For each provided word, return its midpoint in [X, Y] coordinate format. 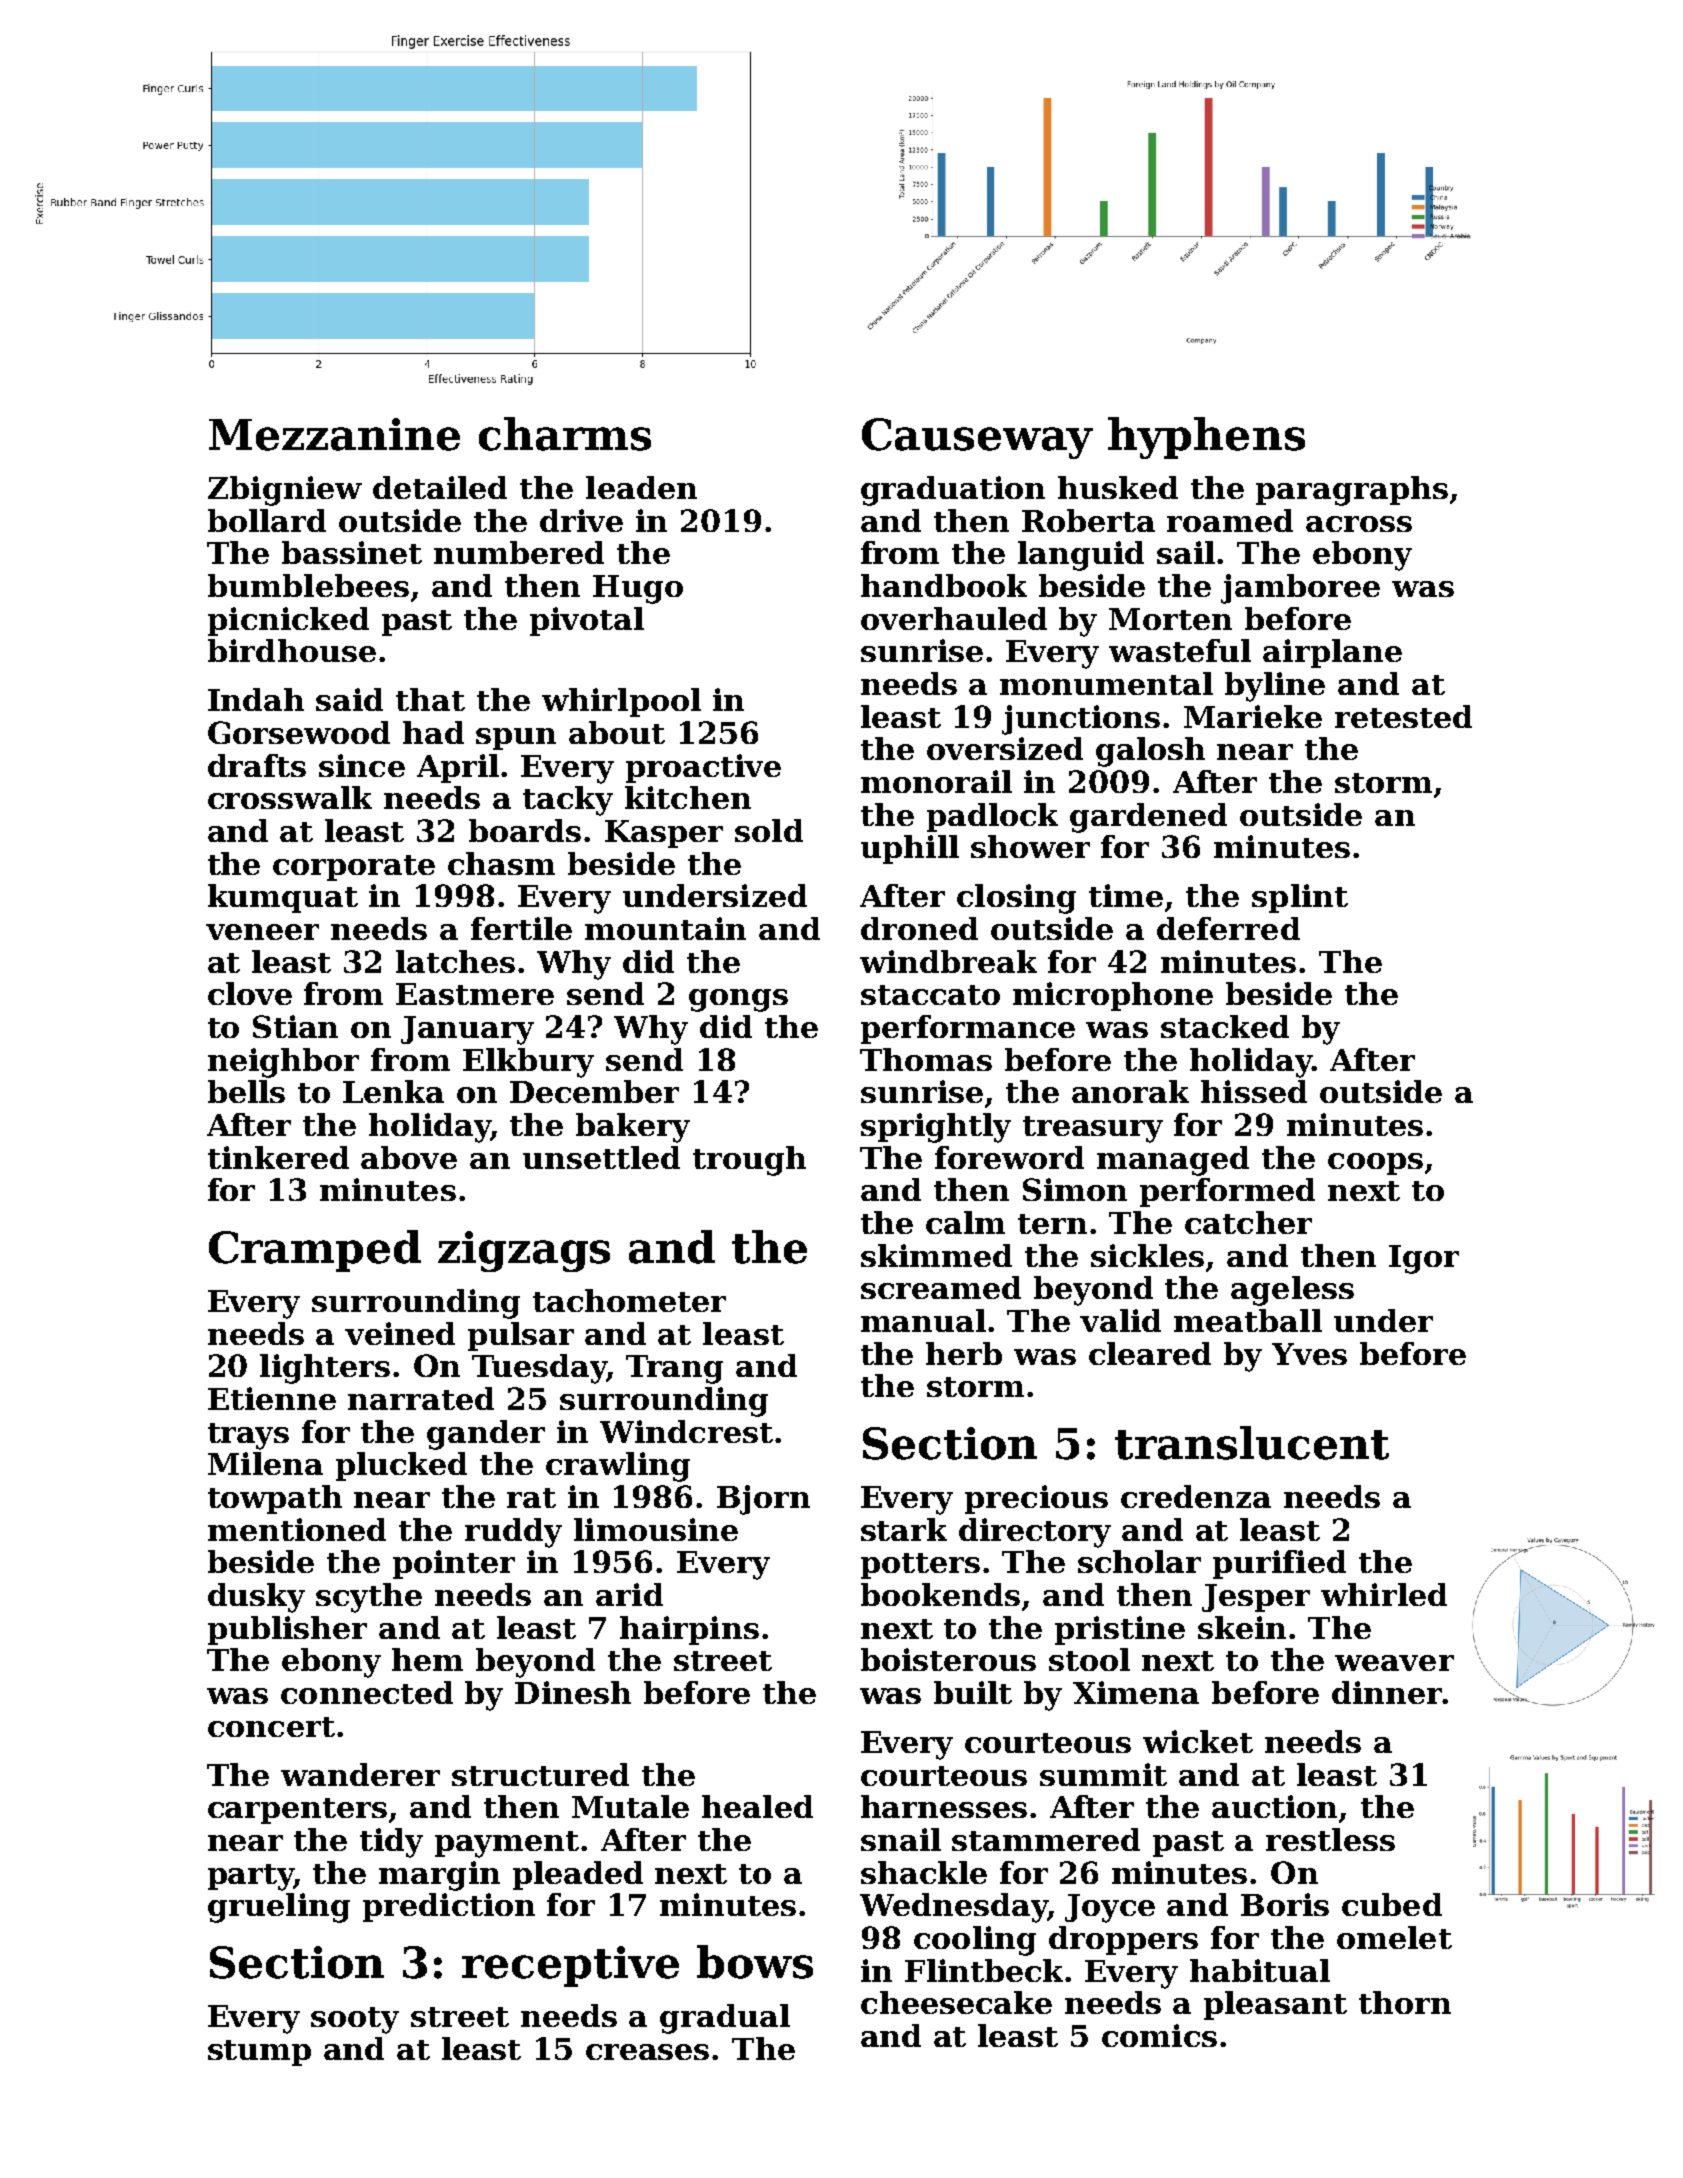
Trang [674, 1369]
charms [565, 434]
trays [248, 1436]
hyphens [1206, 438]
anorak [1130, 1091]
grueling [279, 1908]
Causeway [977, 438]
